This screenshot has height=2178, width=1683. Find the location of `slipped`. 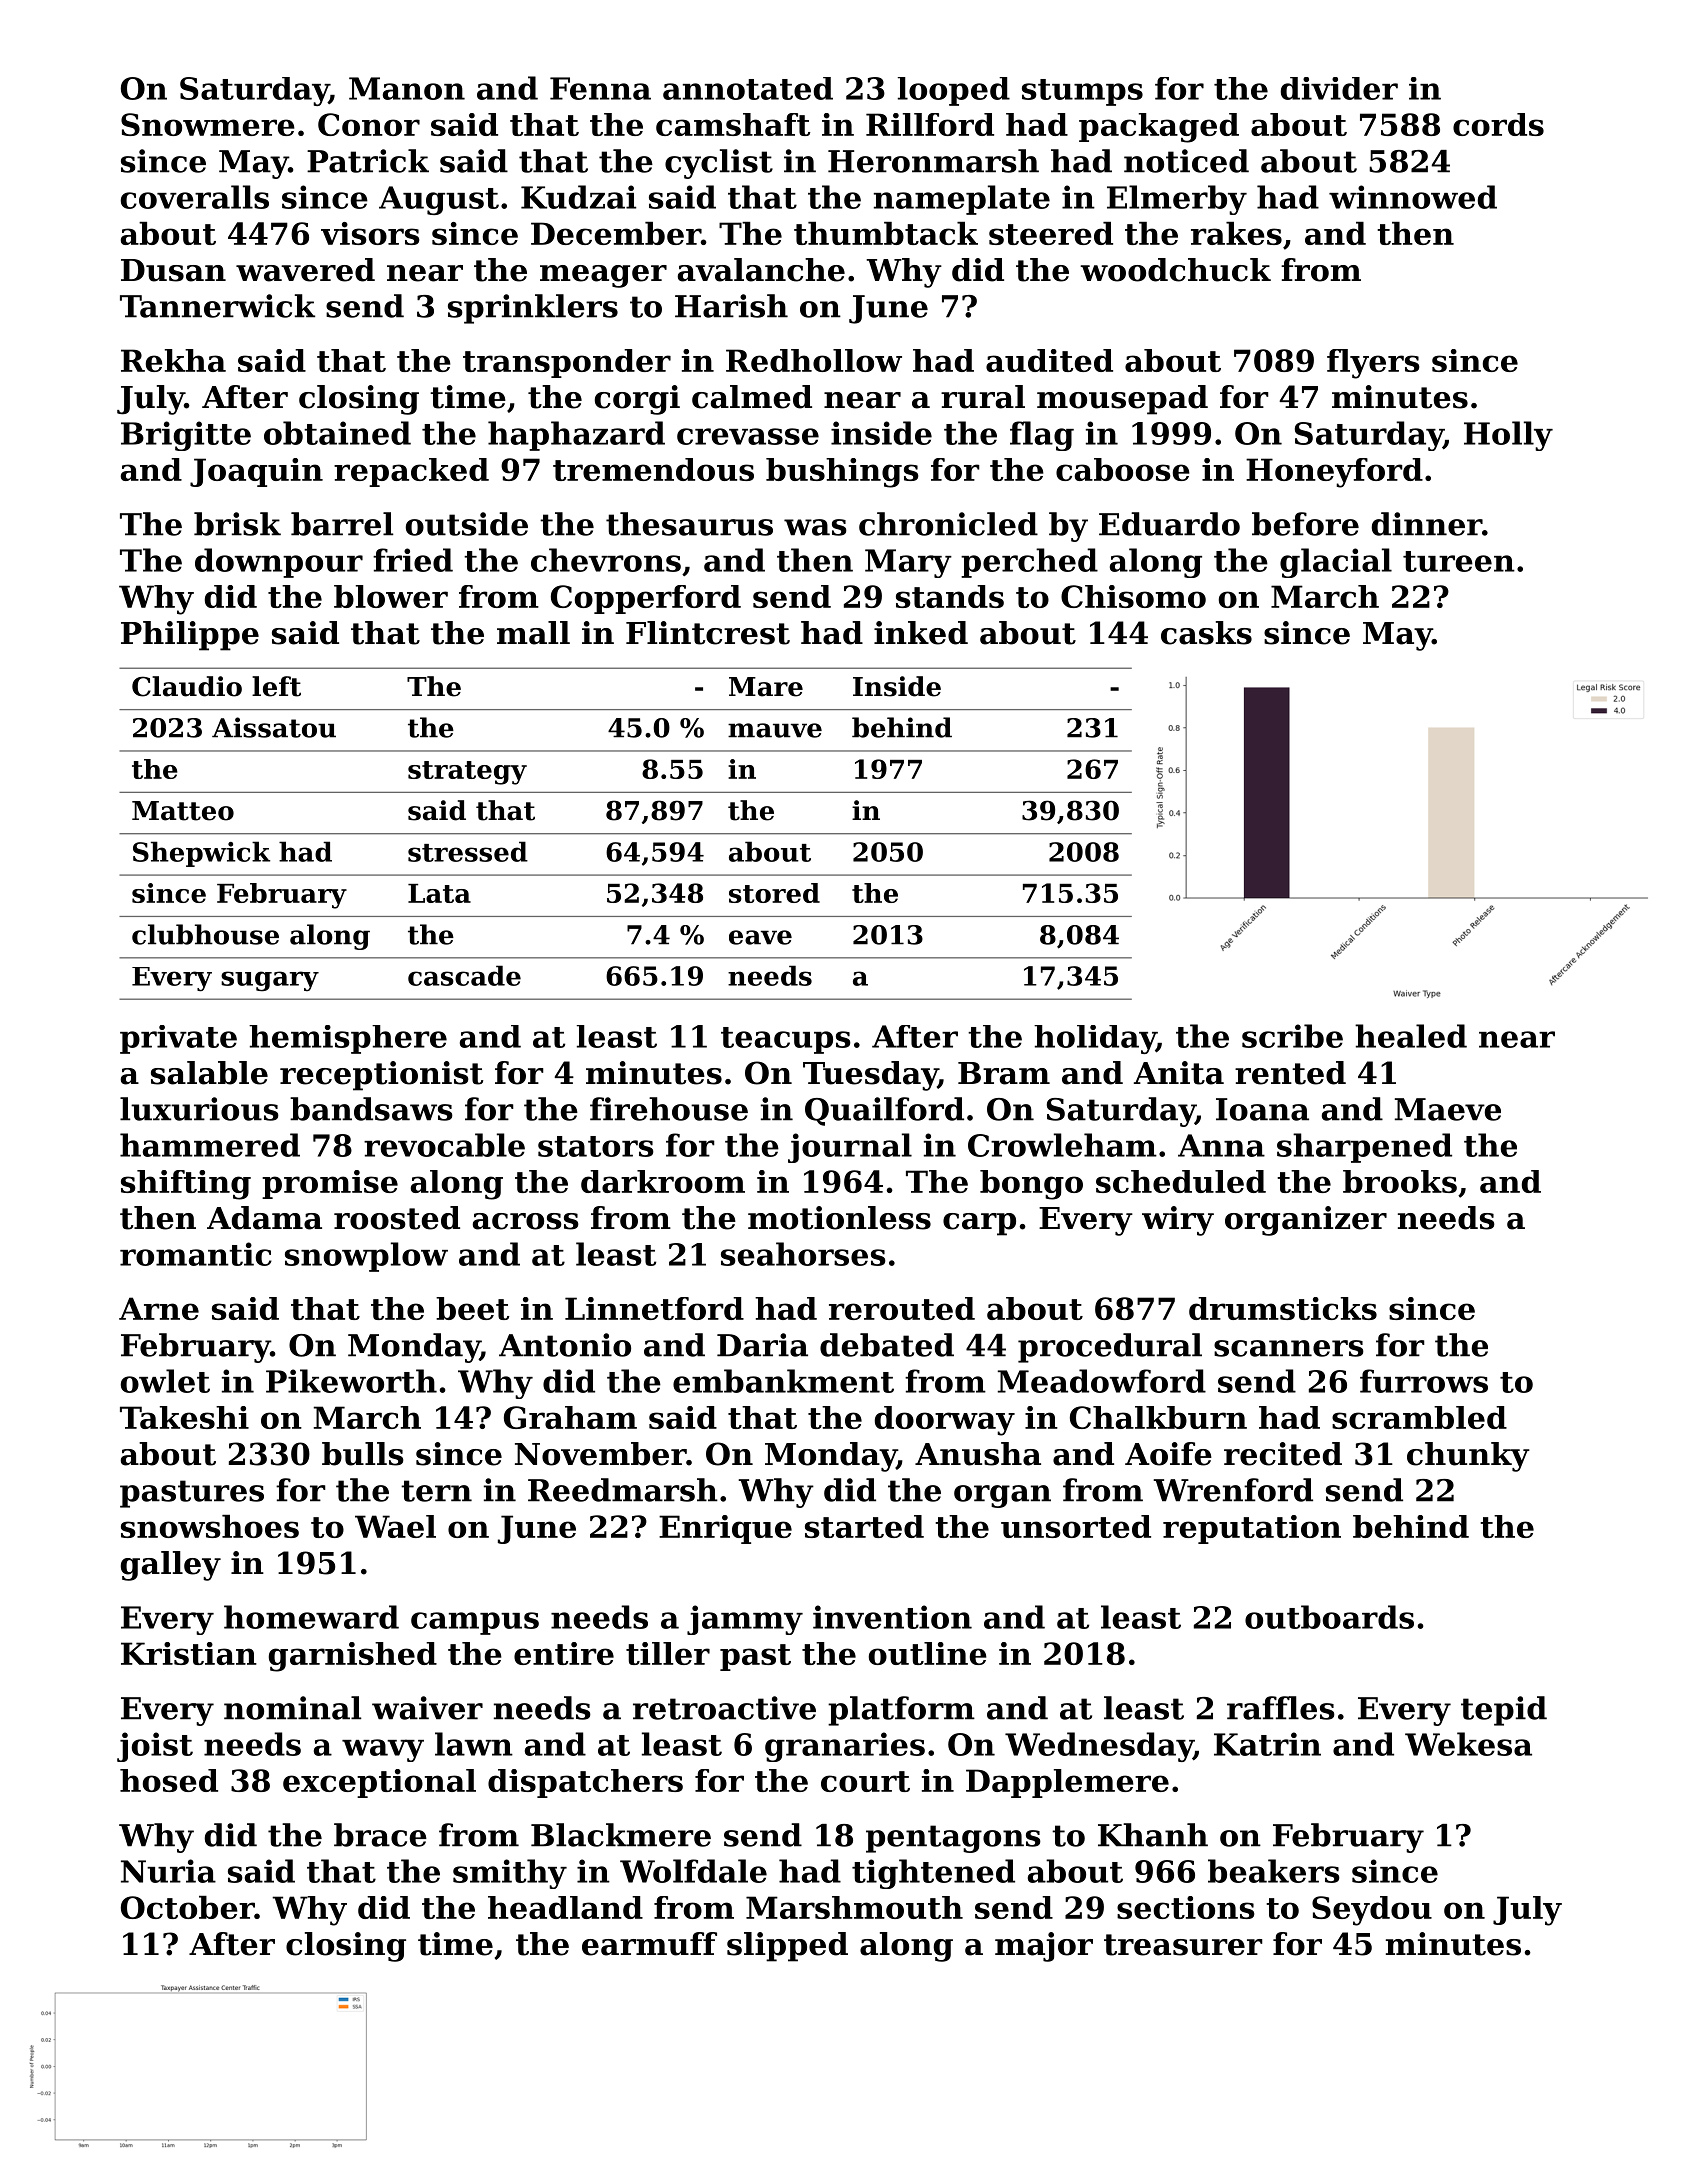

slipped is located at coordinates (787, 1947).
